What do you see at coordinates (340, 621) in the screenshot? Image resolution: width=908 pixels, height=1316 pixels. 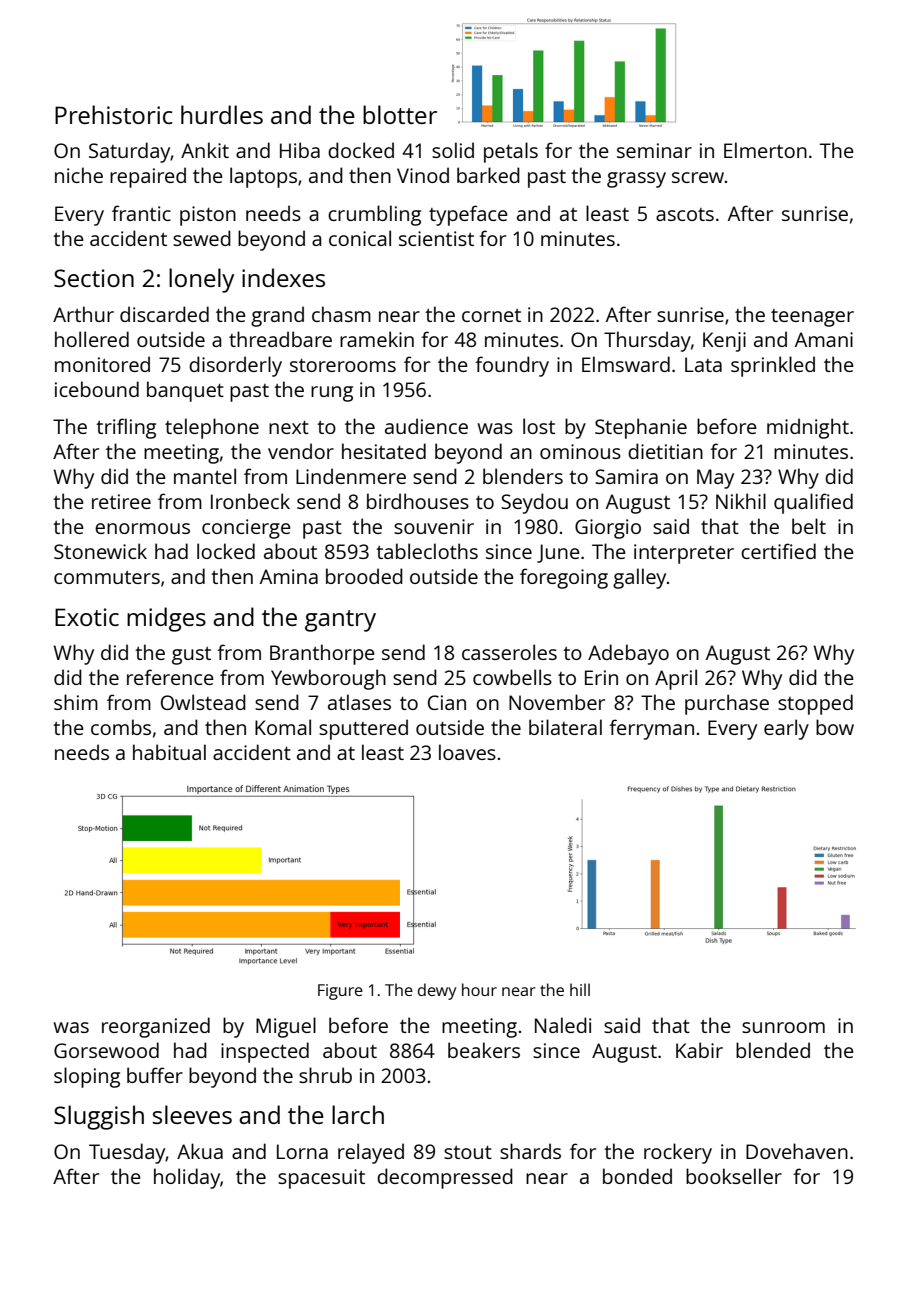 I see `gantry` at bounding box center [340, 621].
